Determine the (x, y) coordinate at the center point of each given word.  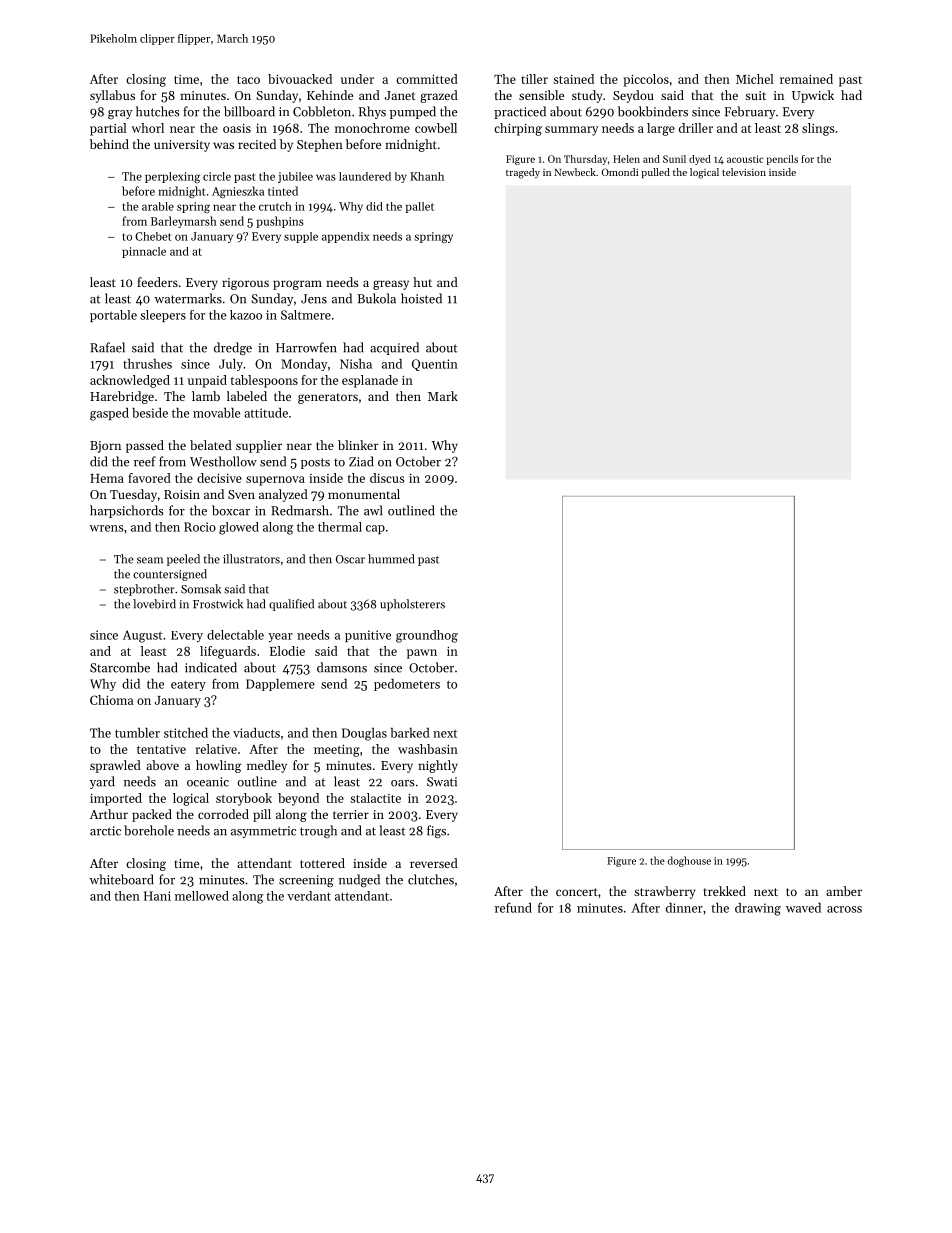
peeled (183, 560)
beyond (298, 799)
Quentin (435, 365)
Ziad (361, 461)
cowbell (436, 128)
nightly (438, 766)
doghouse (689, 861)
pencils (782, 160)
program (297, 285)
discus (387, 478)
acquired (394, 348)
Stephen (320, 145)
